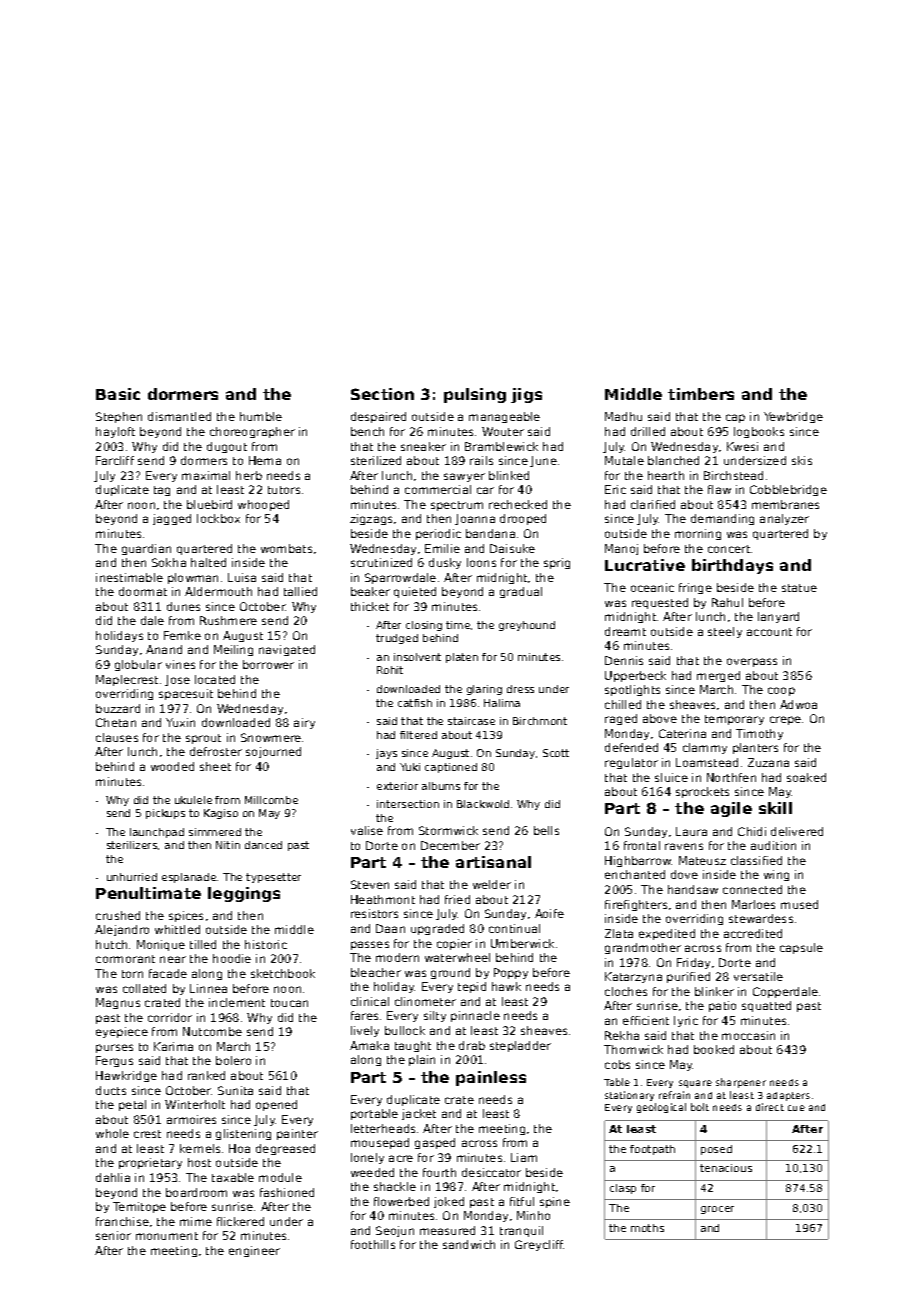 The width and height of the page is (924, 1308). Describe the element at coordinates (701, 394) in the page. I see `timbers` at that location.
